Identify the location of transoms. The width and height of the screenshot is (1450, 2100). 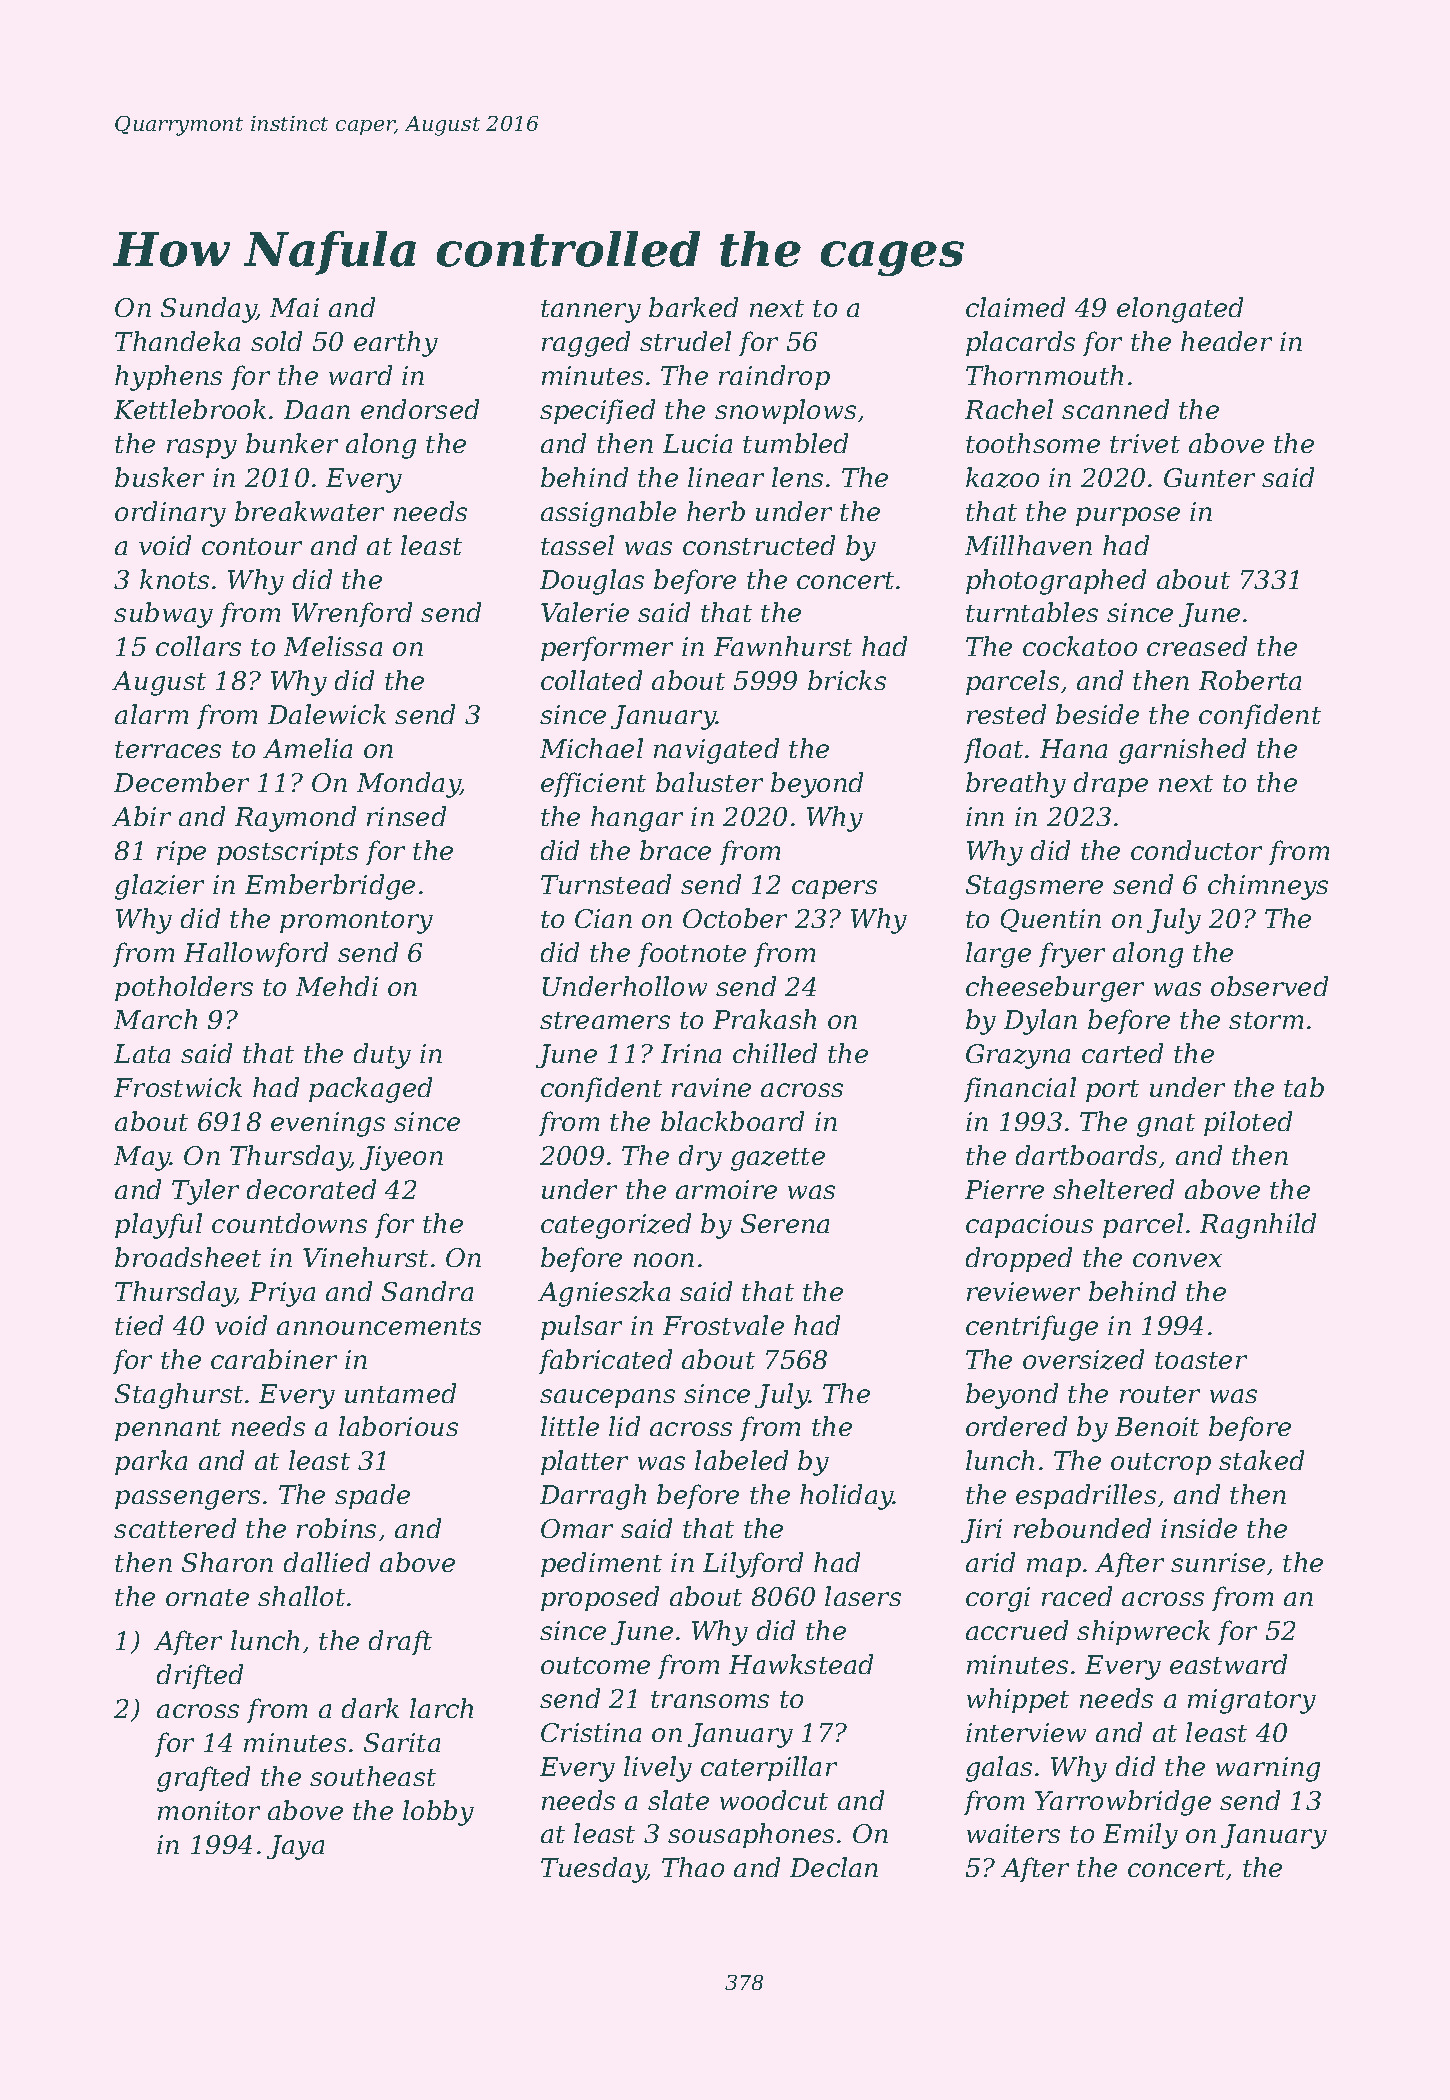
(710, 1699).
